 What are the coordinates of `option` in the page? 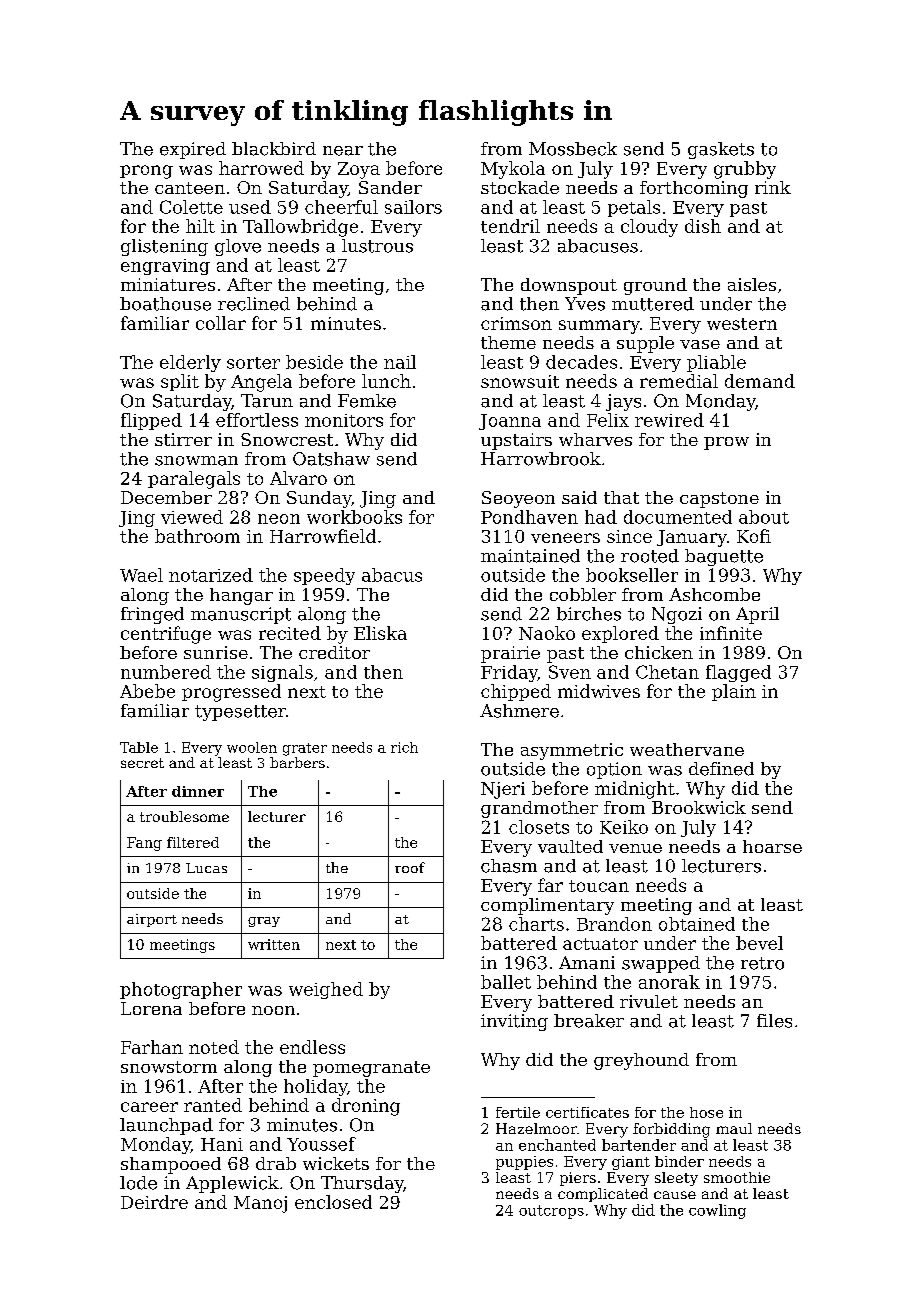 It's located at (614, 770).
